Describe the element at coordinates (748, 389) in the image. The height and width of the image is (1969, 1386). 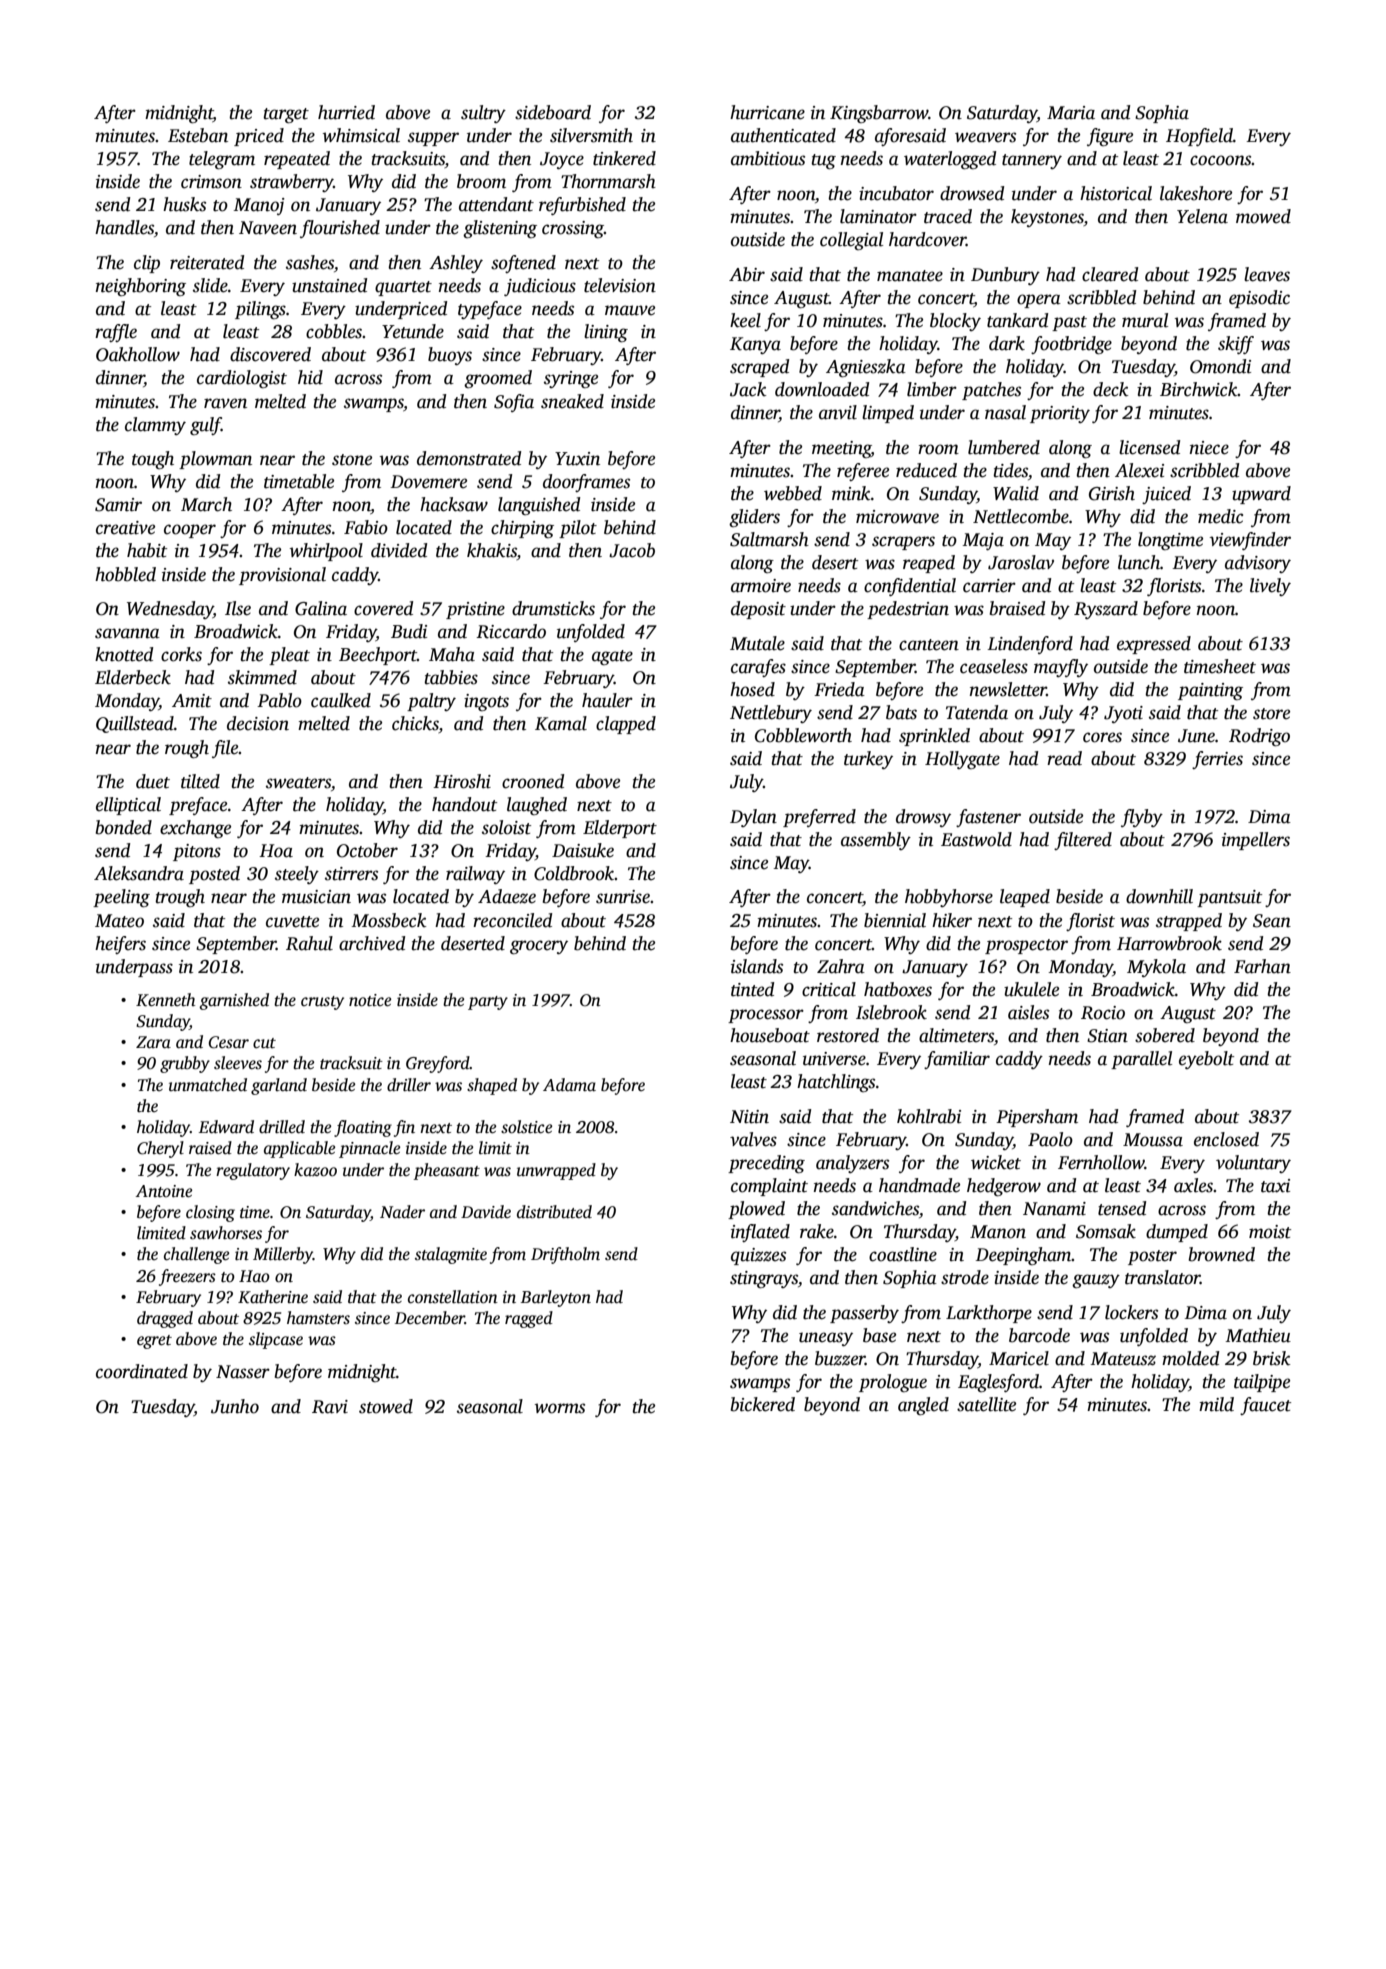
I see `Jack` at that location.
